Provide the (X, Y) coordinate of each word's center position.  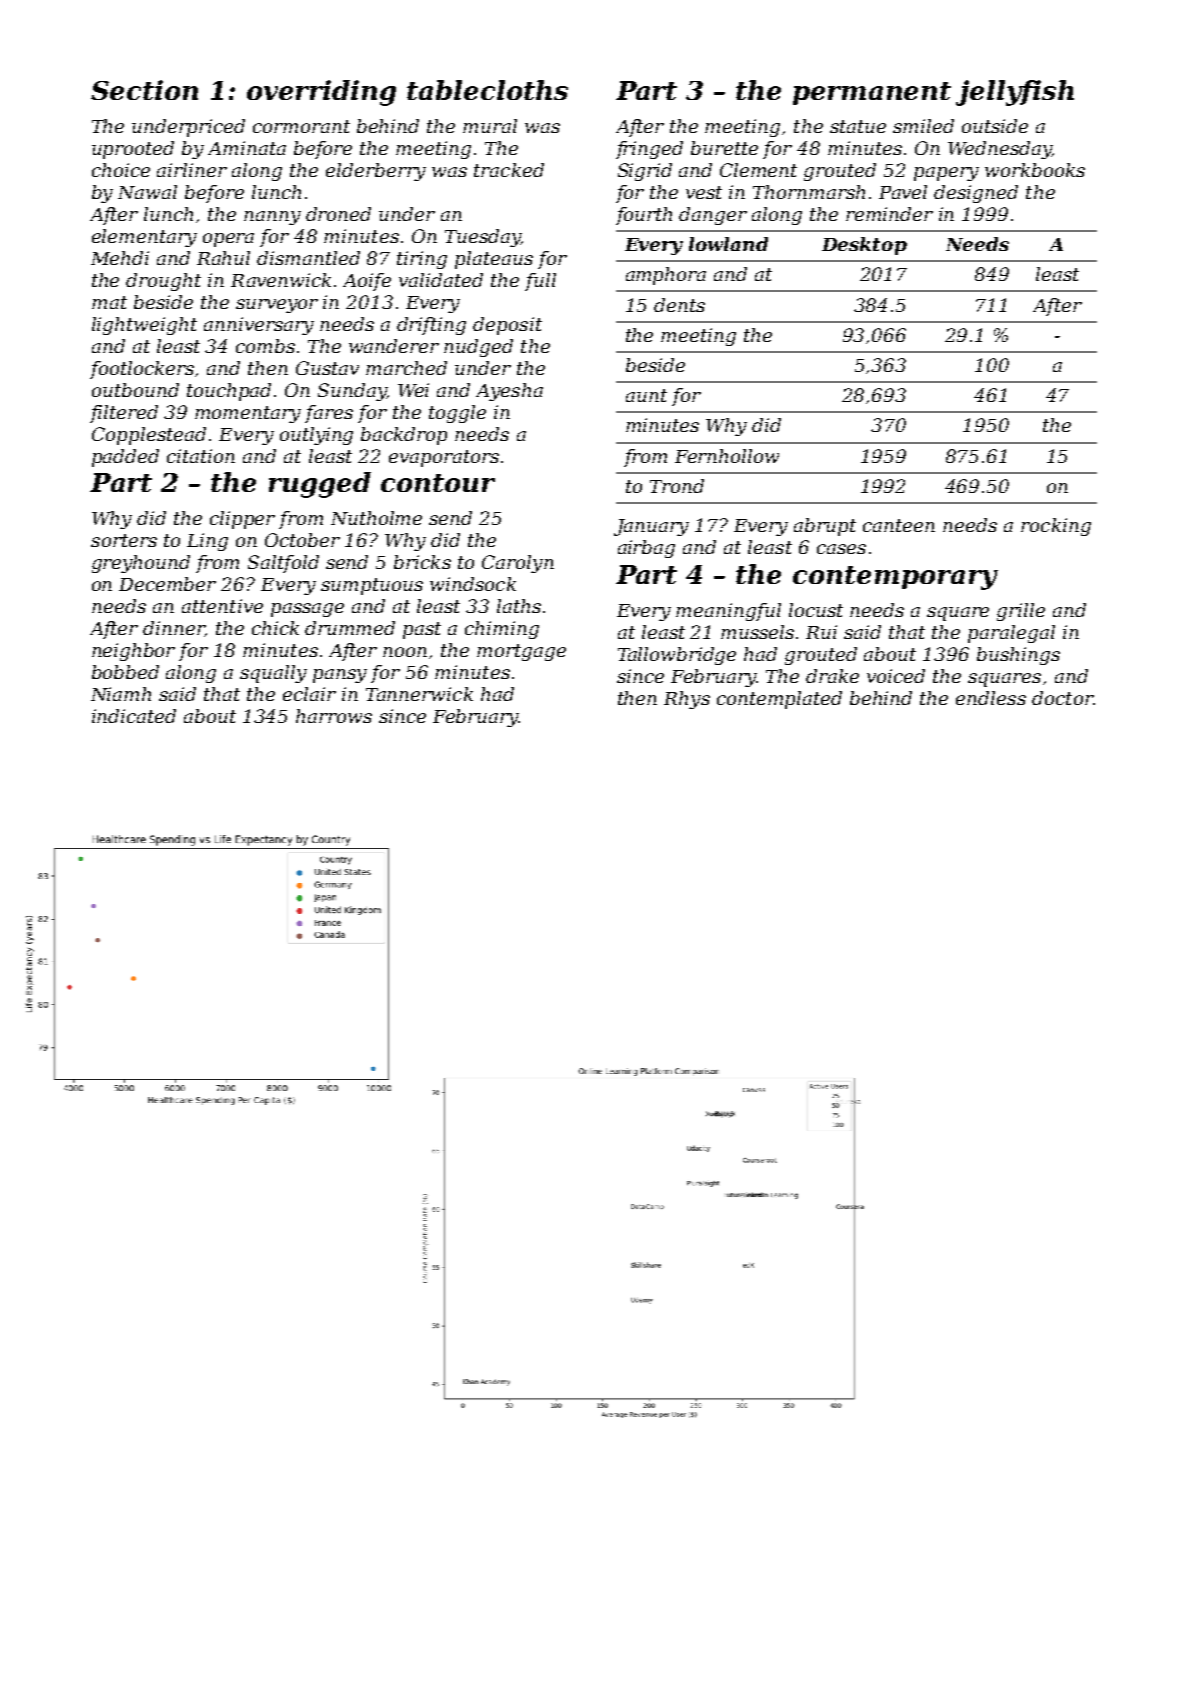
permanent (872, 93)
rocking (1056, 527)
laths (519, 606)
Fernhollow (727, 456)
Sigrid (645, 172)
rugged (320, 485)
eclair (309, 694)
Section (144, 90)
